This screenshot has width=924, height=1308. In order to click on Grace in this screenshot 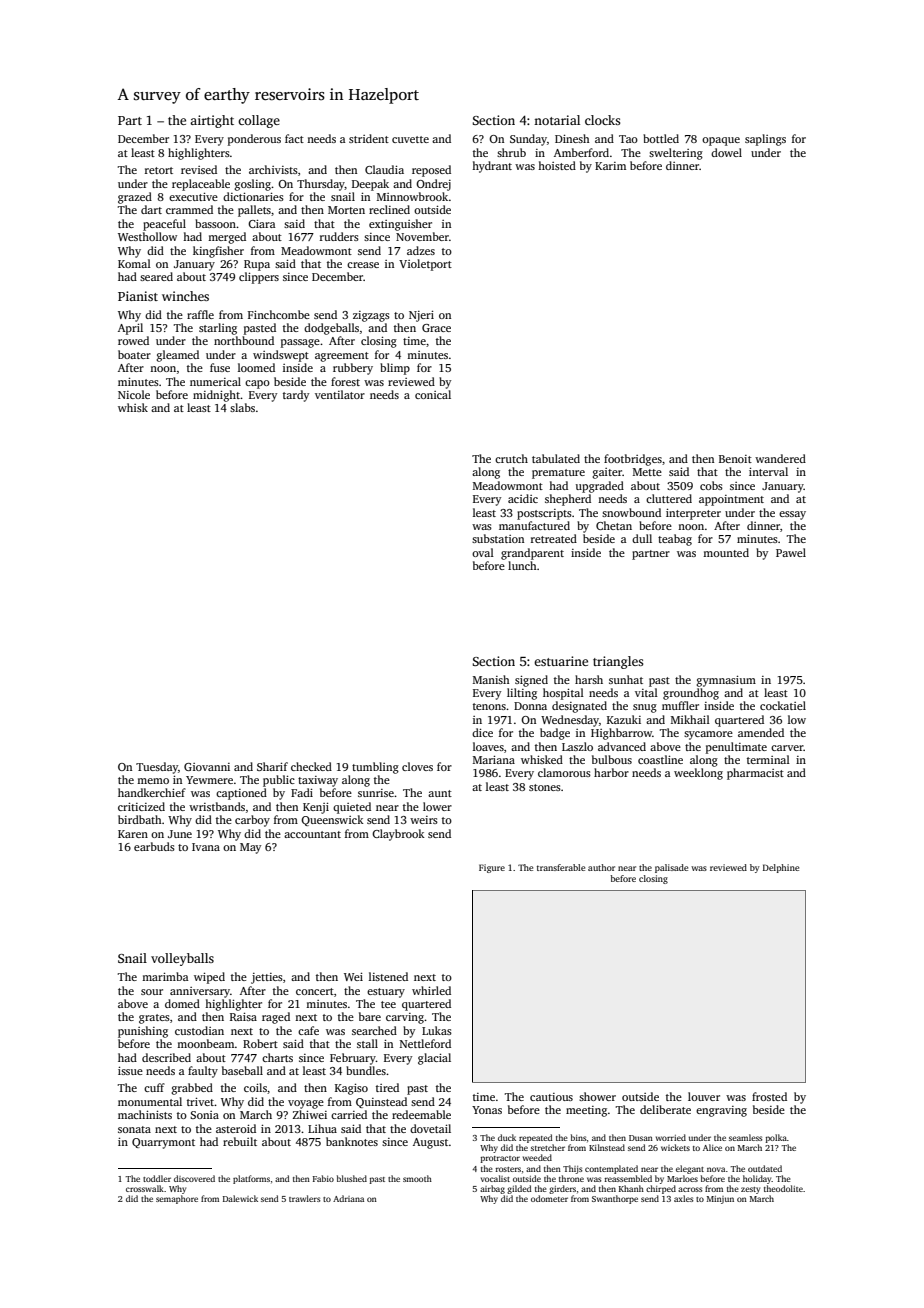, I will do `click(436, 328)`.
